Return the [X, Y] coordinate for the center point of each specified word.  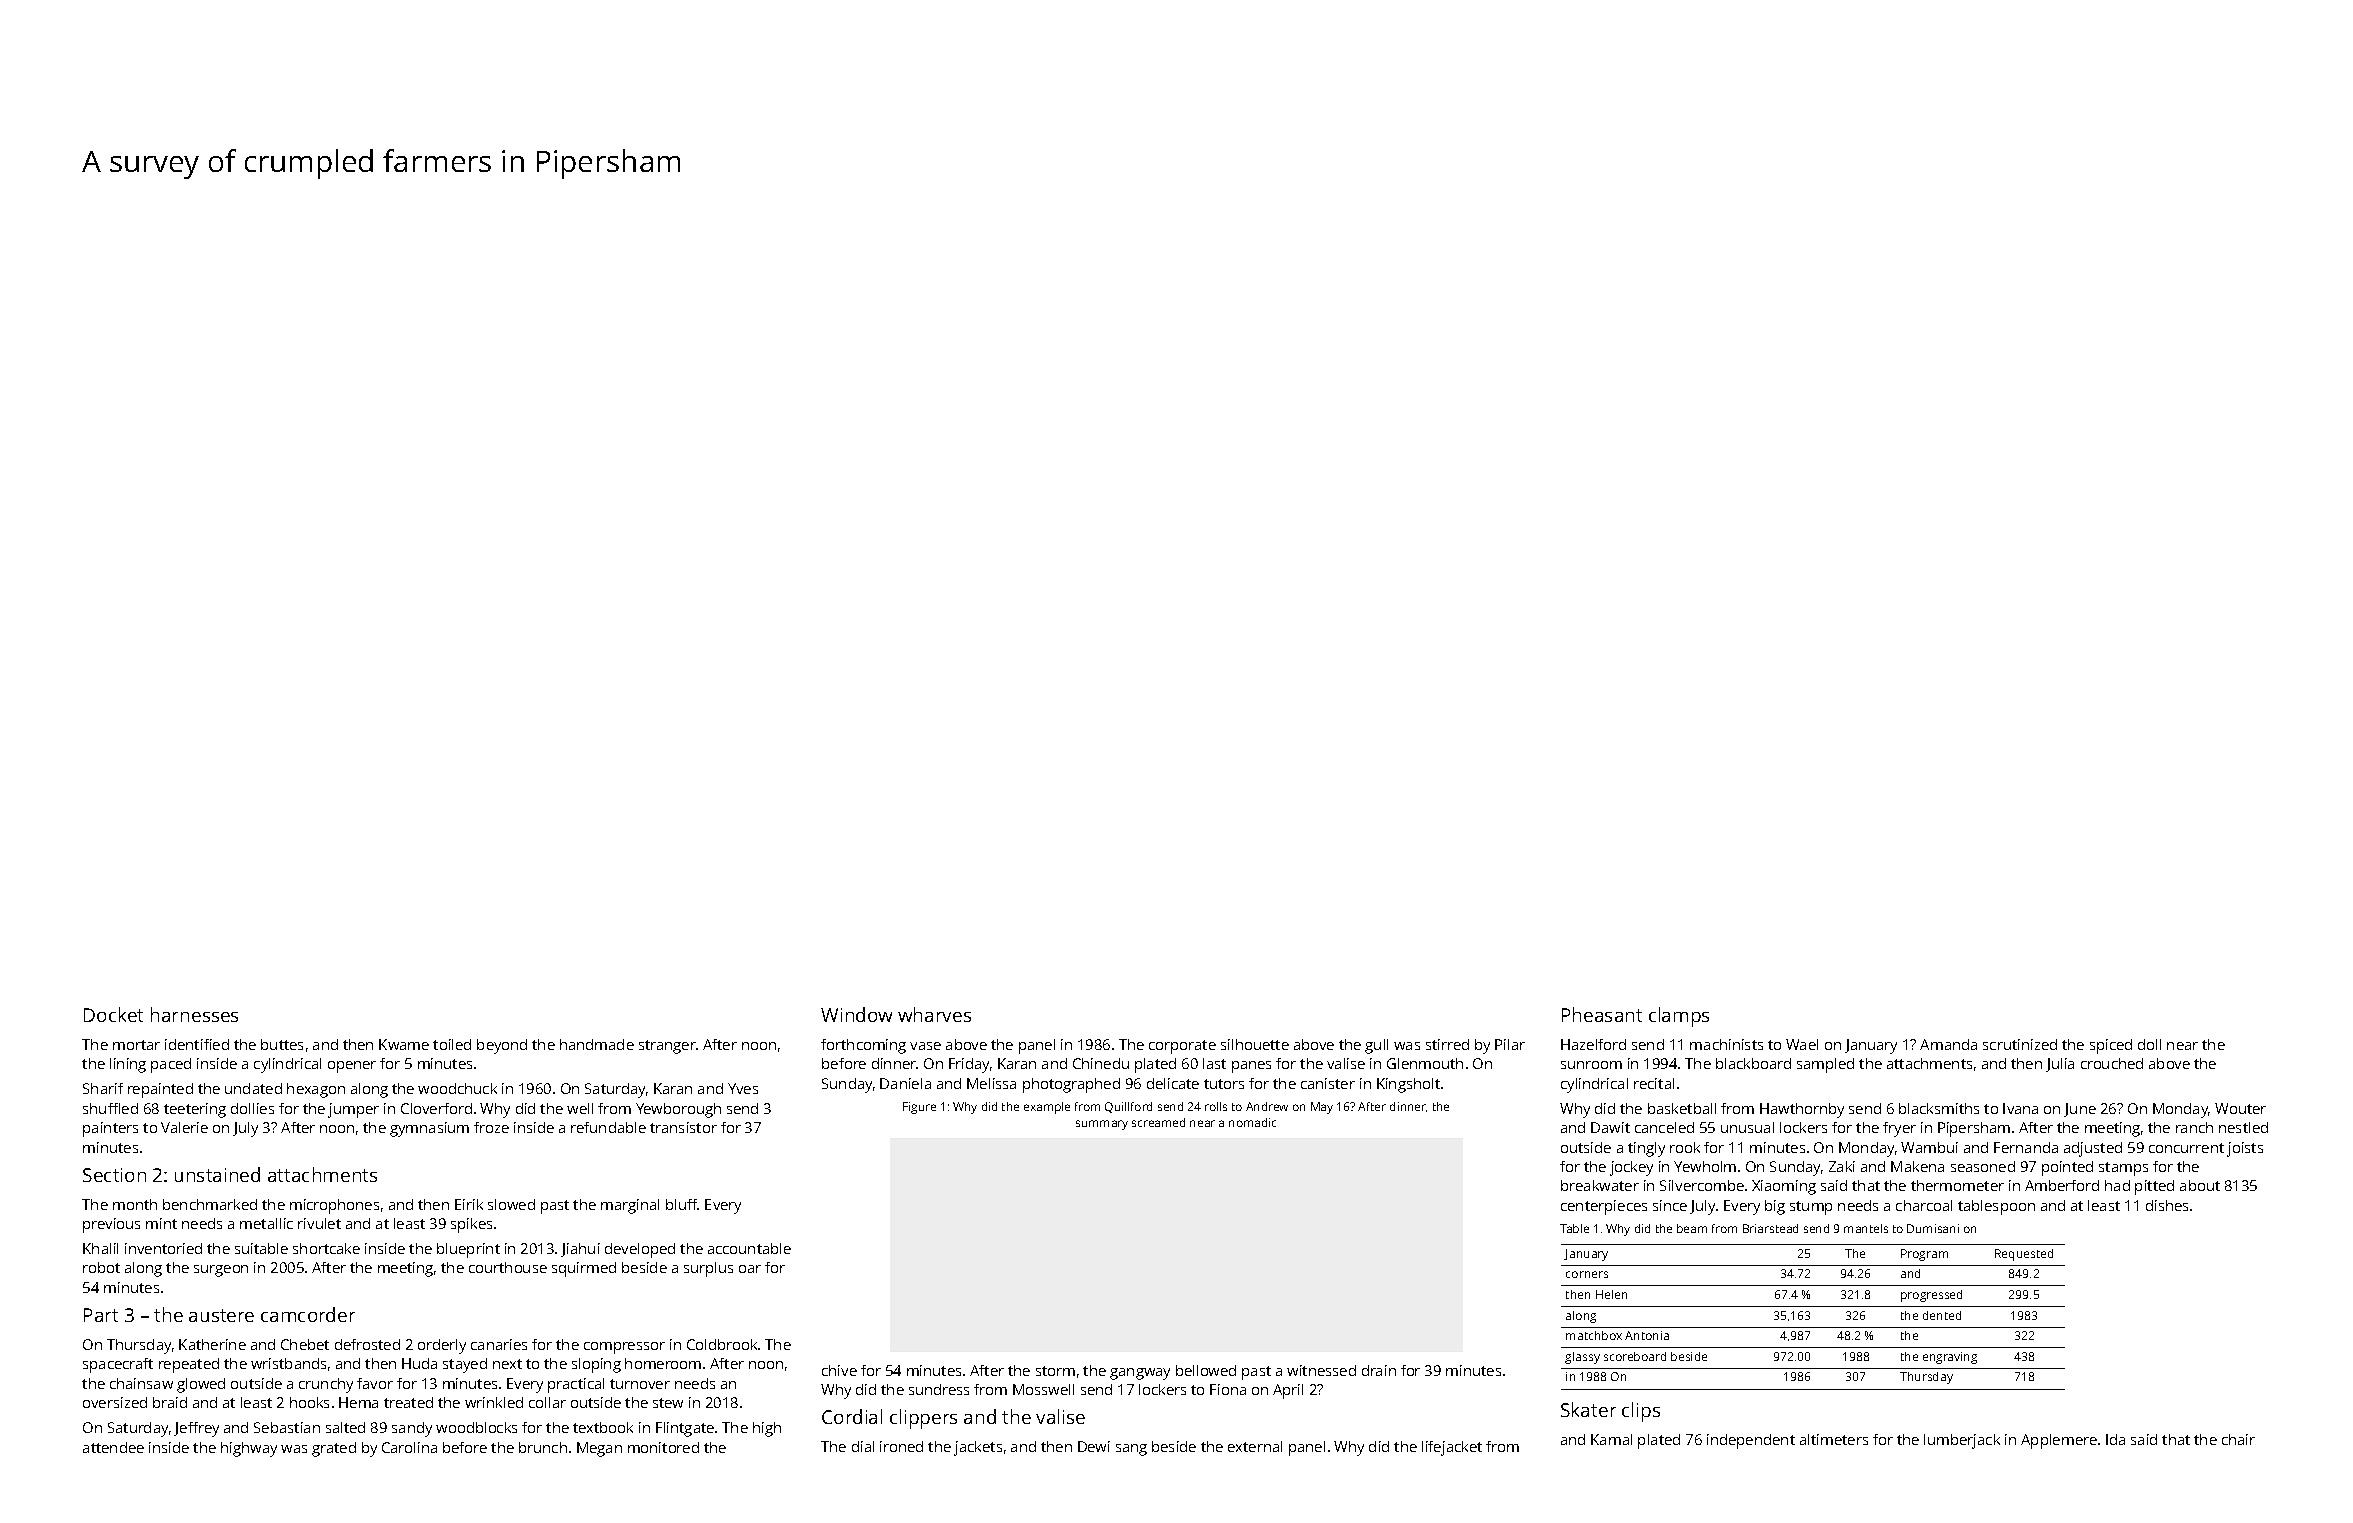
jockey [1631, 1168]
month [135, 1204]
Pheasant [1602, 1014]
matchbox [1594, 1335]
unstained [217, 1174]
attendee [113, 1447]
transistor [683, 1127]
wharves [934, 1014]
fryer [1899, 1129]
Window [856, 1014]
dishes [2167, 1205]
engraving [1950, 1358]
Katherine [212, 1344]
